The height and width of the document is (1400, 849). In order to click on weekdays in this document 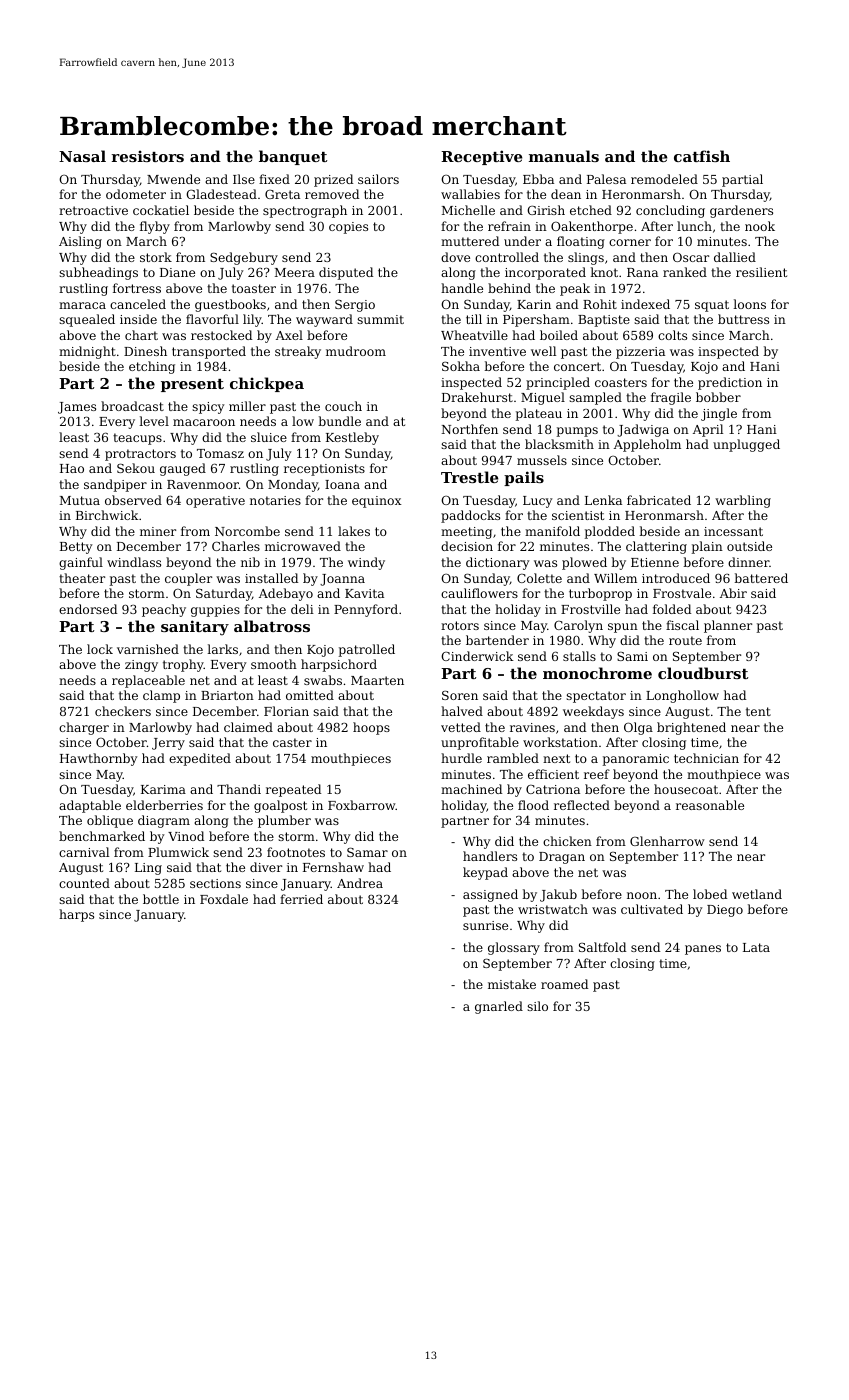, I will do `click(593, 712)`.
